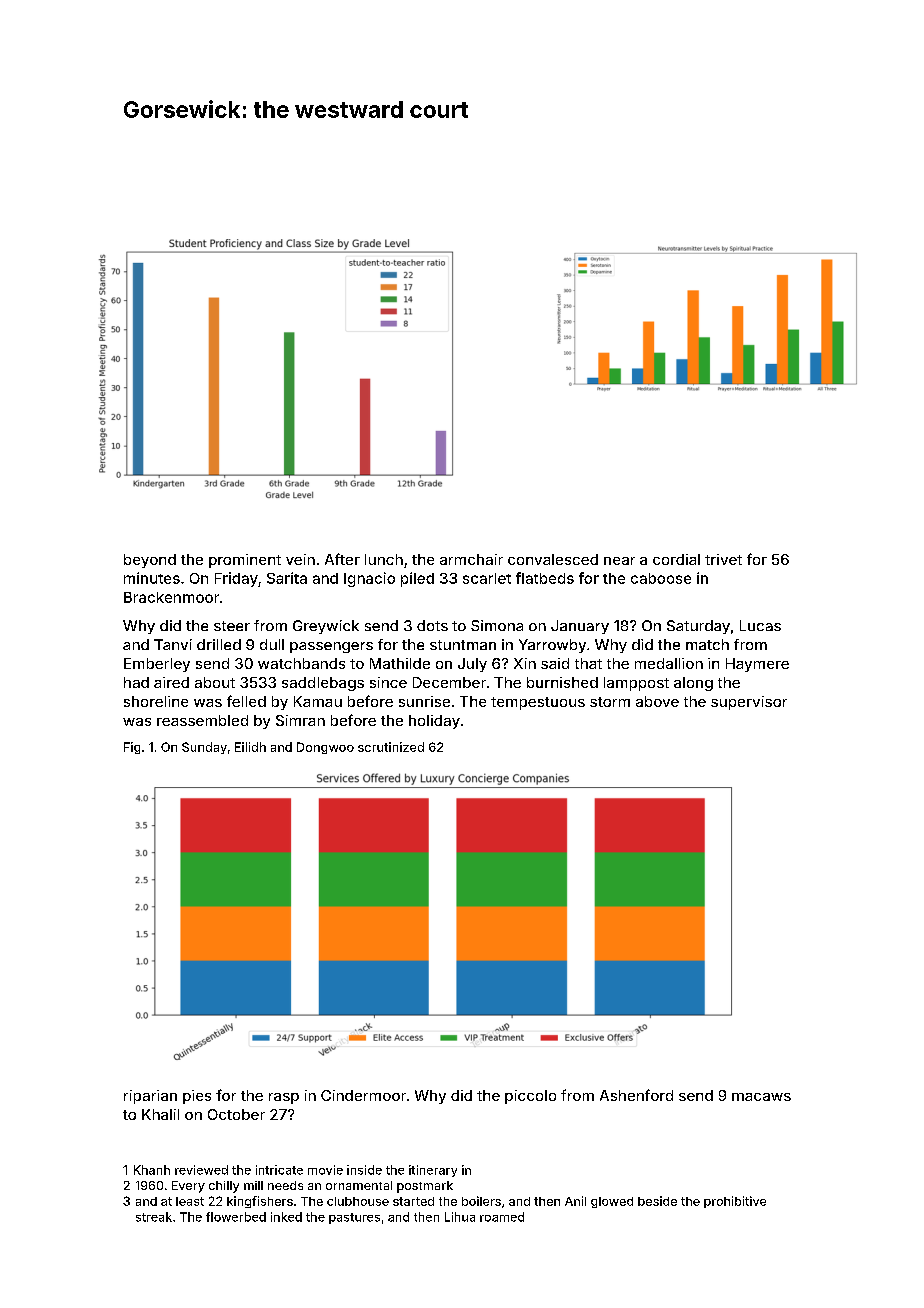 The image size is (924, 1308). I want to click on streak, so click(154, 1217).
